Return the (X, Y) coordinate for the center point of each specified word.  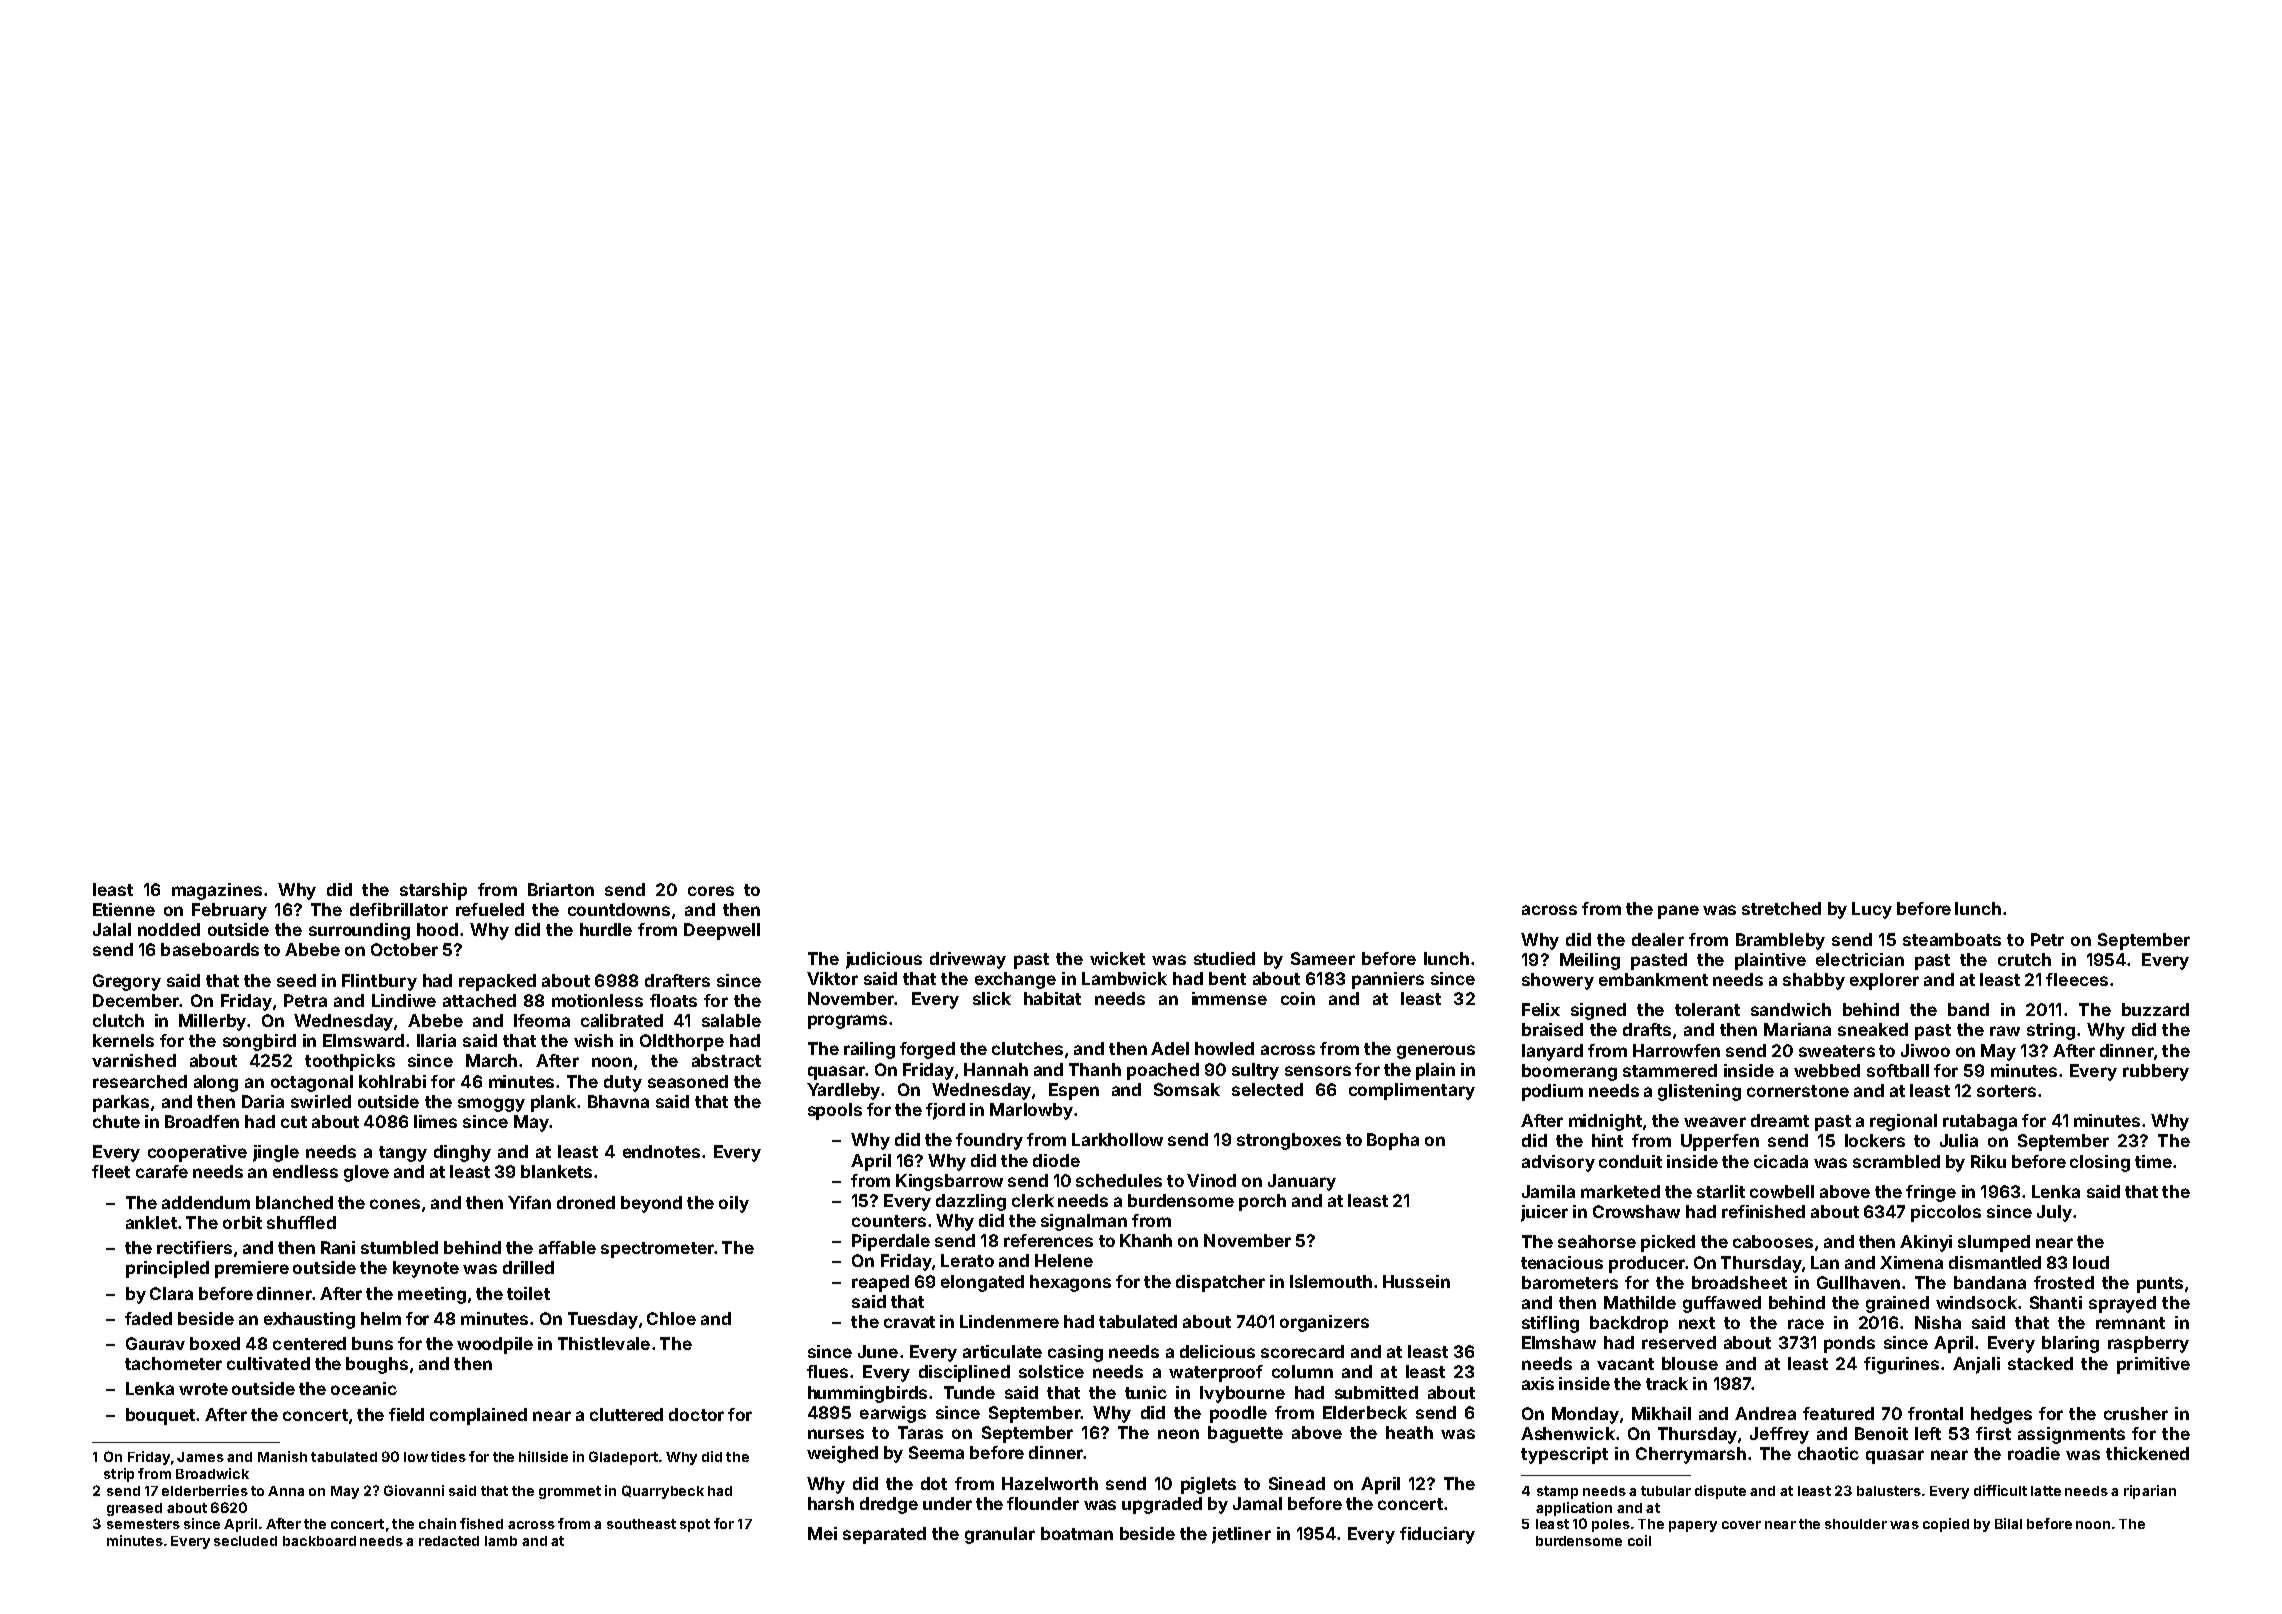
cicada (1781, 1161)
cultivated (268, 1363)
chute (116, 1121)
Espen (1074, 1091)
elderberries (205, 1490)
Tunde (969, 1392)
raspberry (2148, 1344)
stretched (1781, 908)
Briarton (561, 889)
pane (1678, 912)
